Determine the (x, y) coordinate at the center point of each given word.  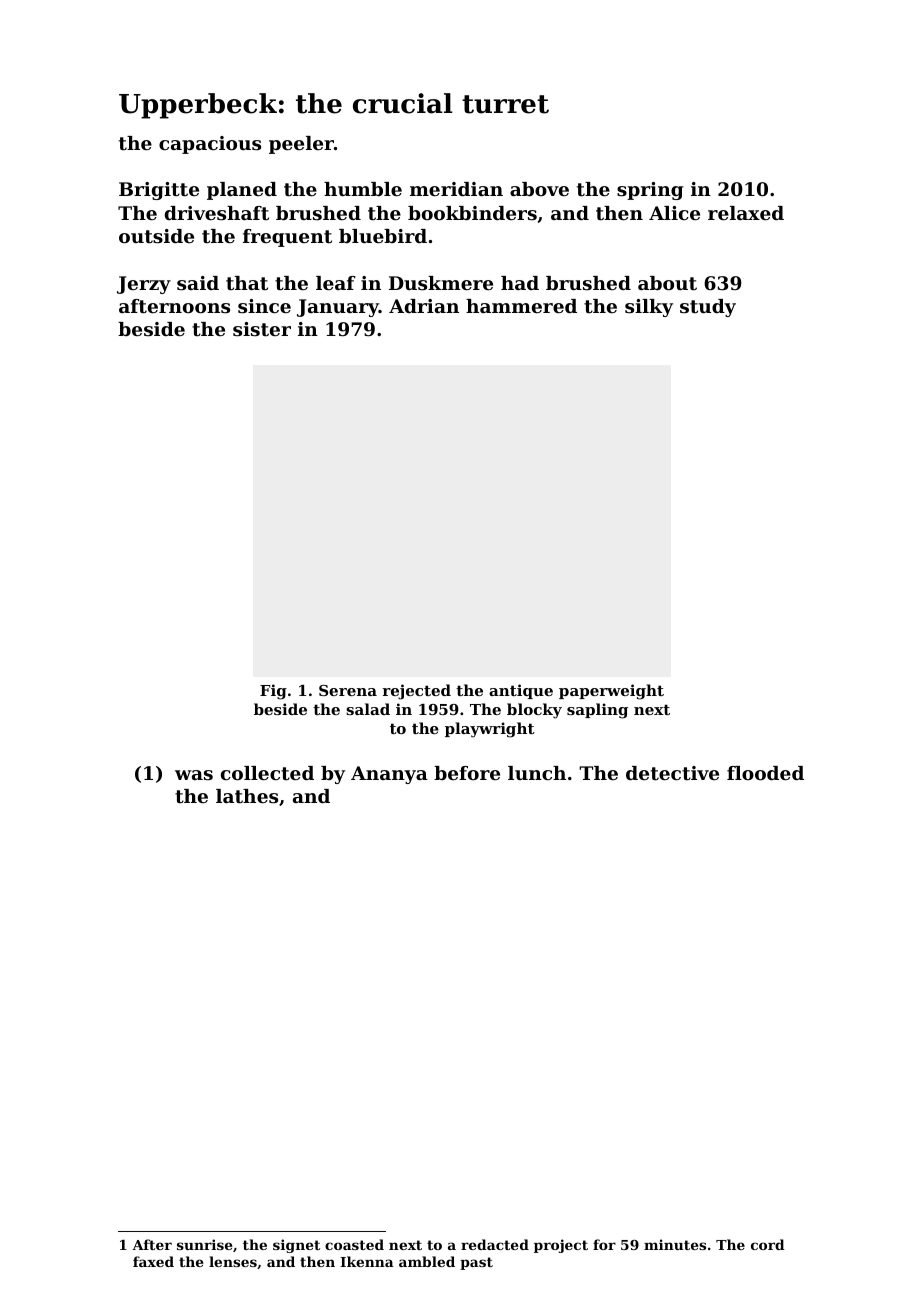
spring (650, 191)
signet (296, 1246)
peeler (301, 145)
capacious (210, 145)
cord (768, 1244)
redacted (495, 1244)
